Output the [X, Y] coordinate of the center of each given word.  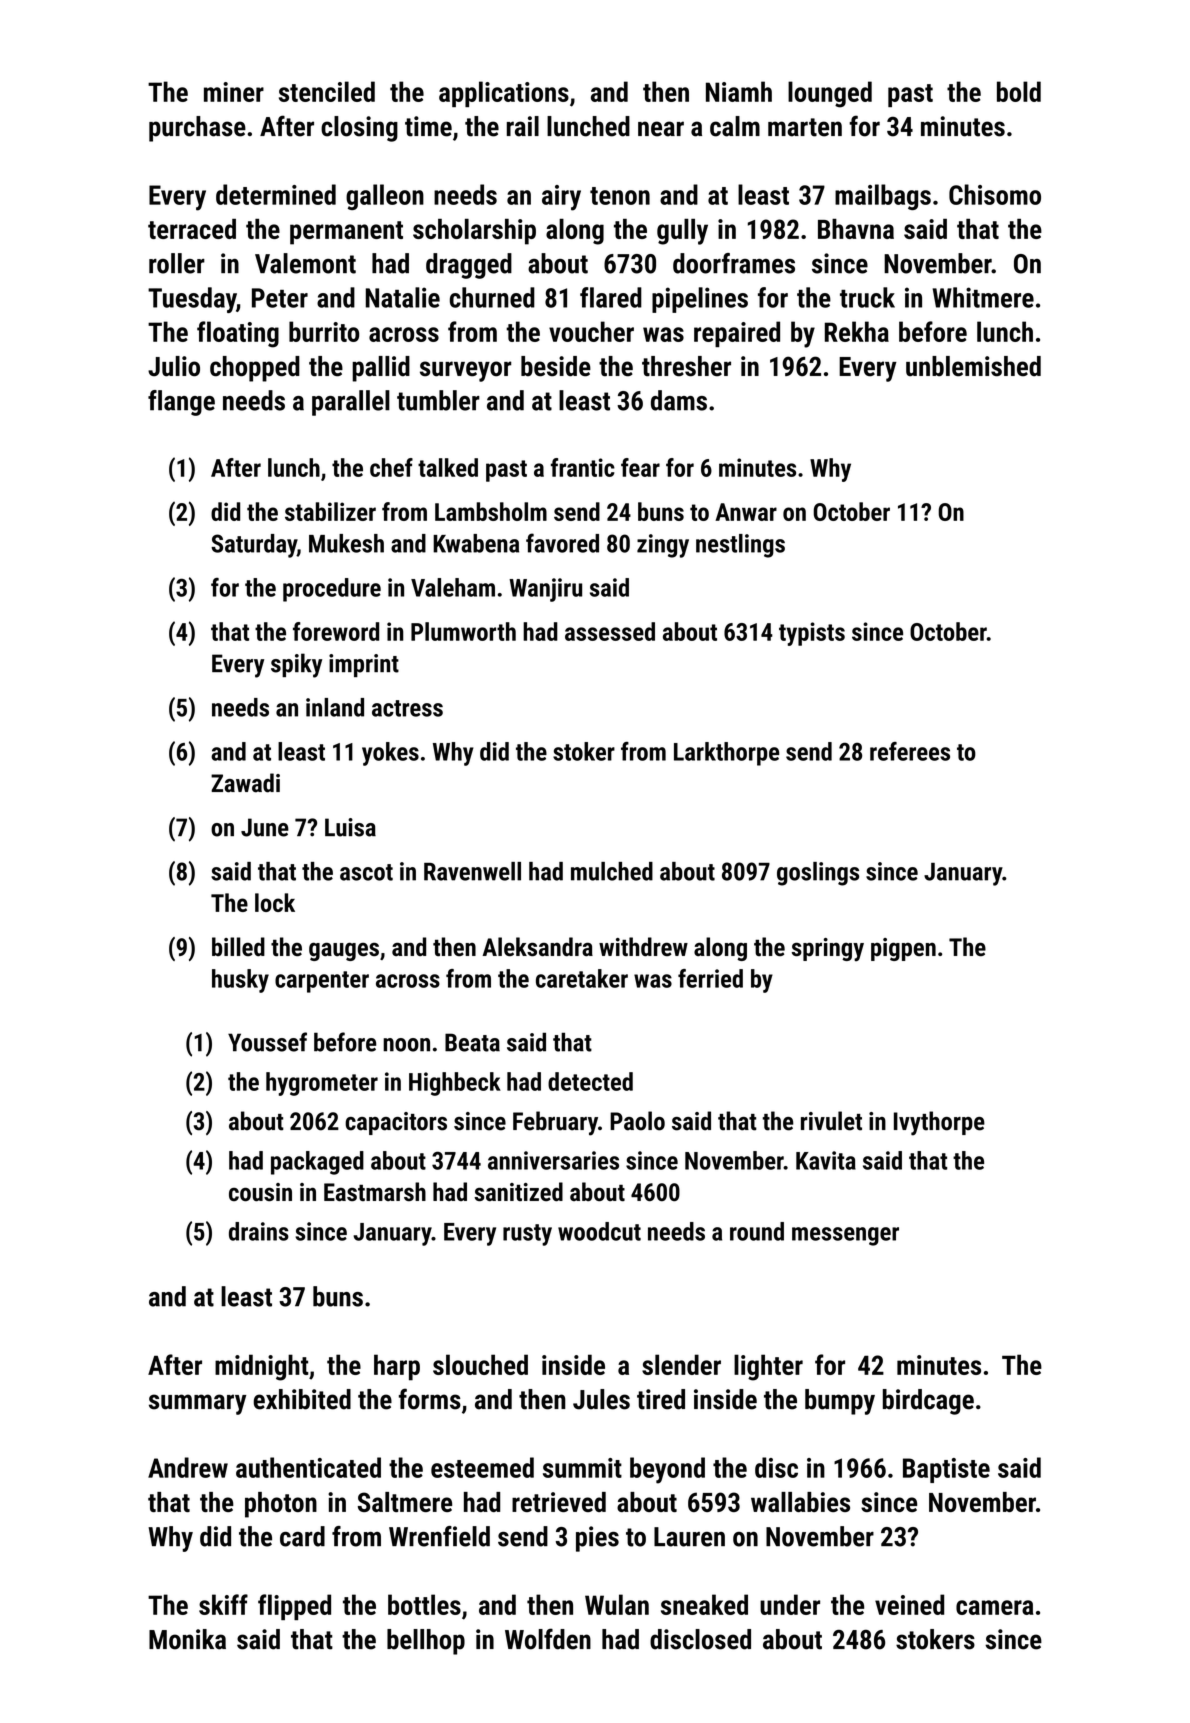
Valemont [305, 263]
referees [910, 751]
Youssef [267, 1042]
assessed [610, 631]
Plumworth [463, 631]
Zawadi [245, 783]
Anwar [746, 512]
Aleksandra [538, 947]
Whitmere [983, 297]
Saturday [254, 546]
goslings [818, 874]
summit [582, 1468]
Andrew [188, 1467]
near [661, 129]
